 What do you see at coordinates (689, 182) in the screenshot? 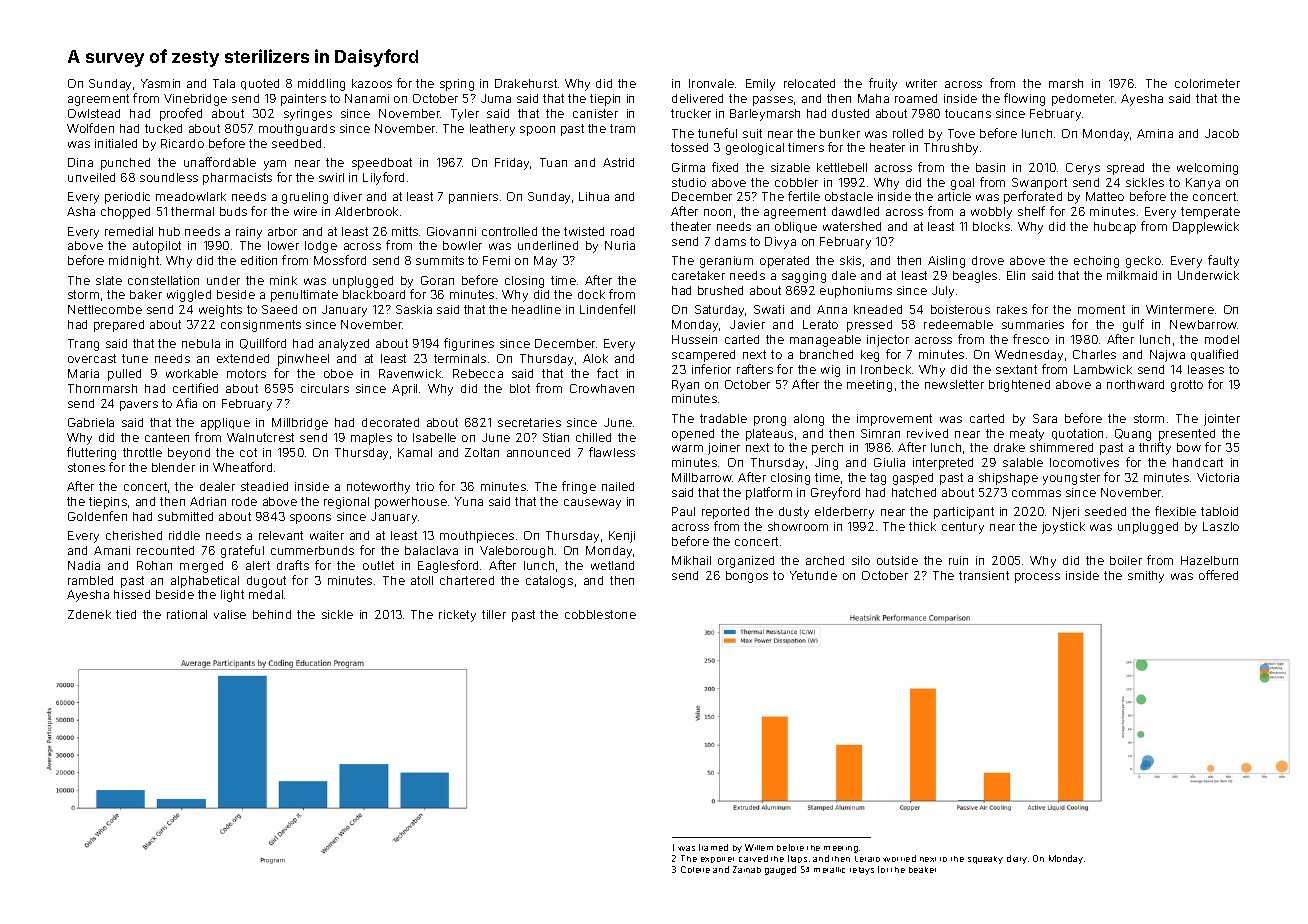
I see `studio` at bounding box center [689, 182].
